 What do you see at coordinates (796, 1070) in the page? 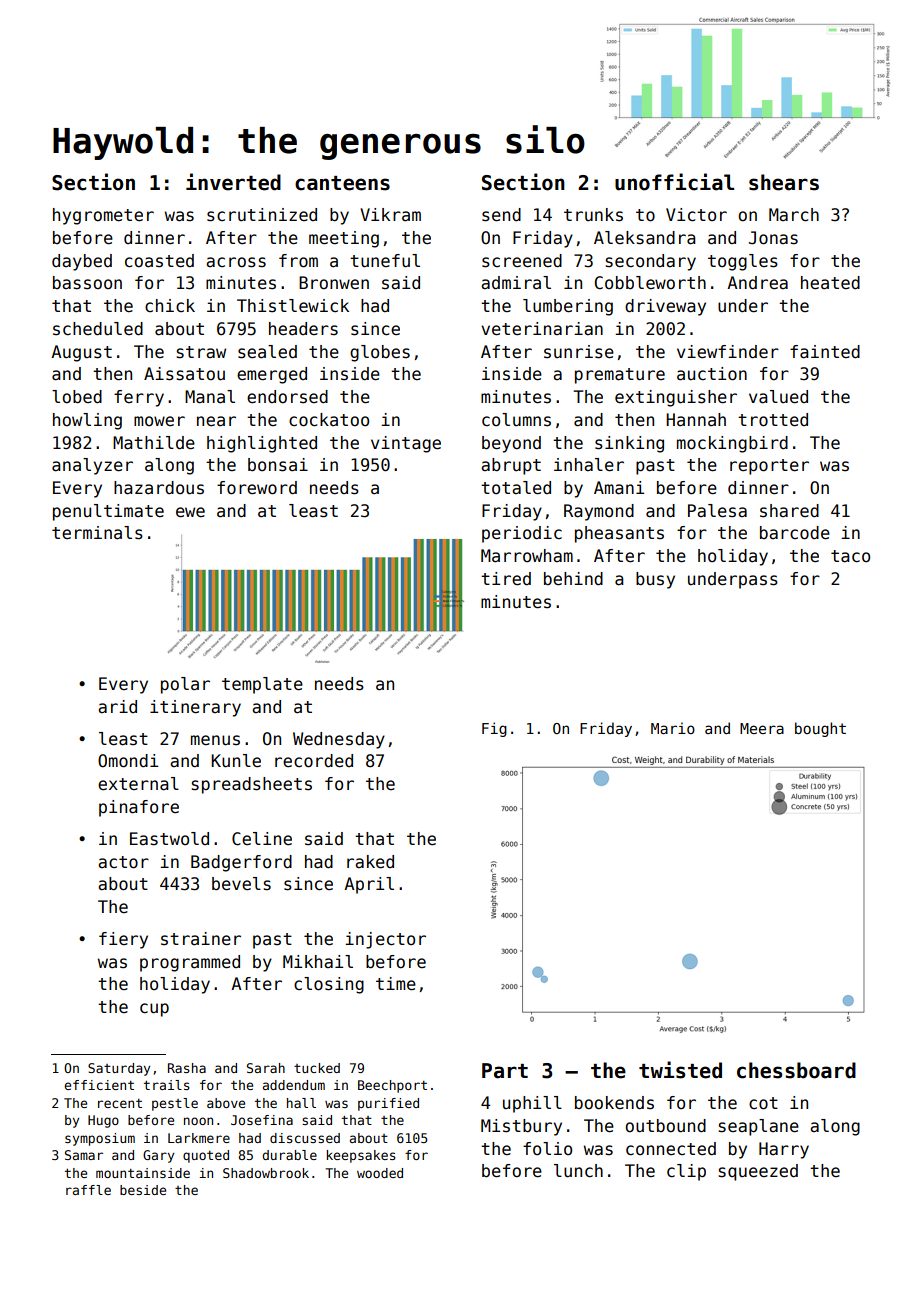
I see `chessboard` at bounding box center [796, 1070].
